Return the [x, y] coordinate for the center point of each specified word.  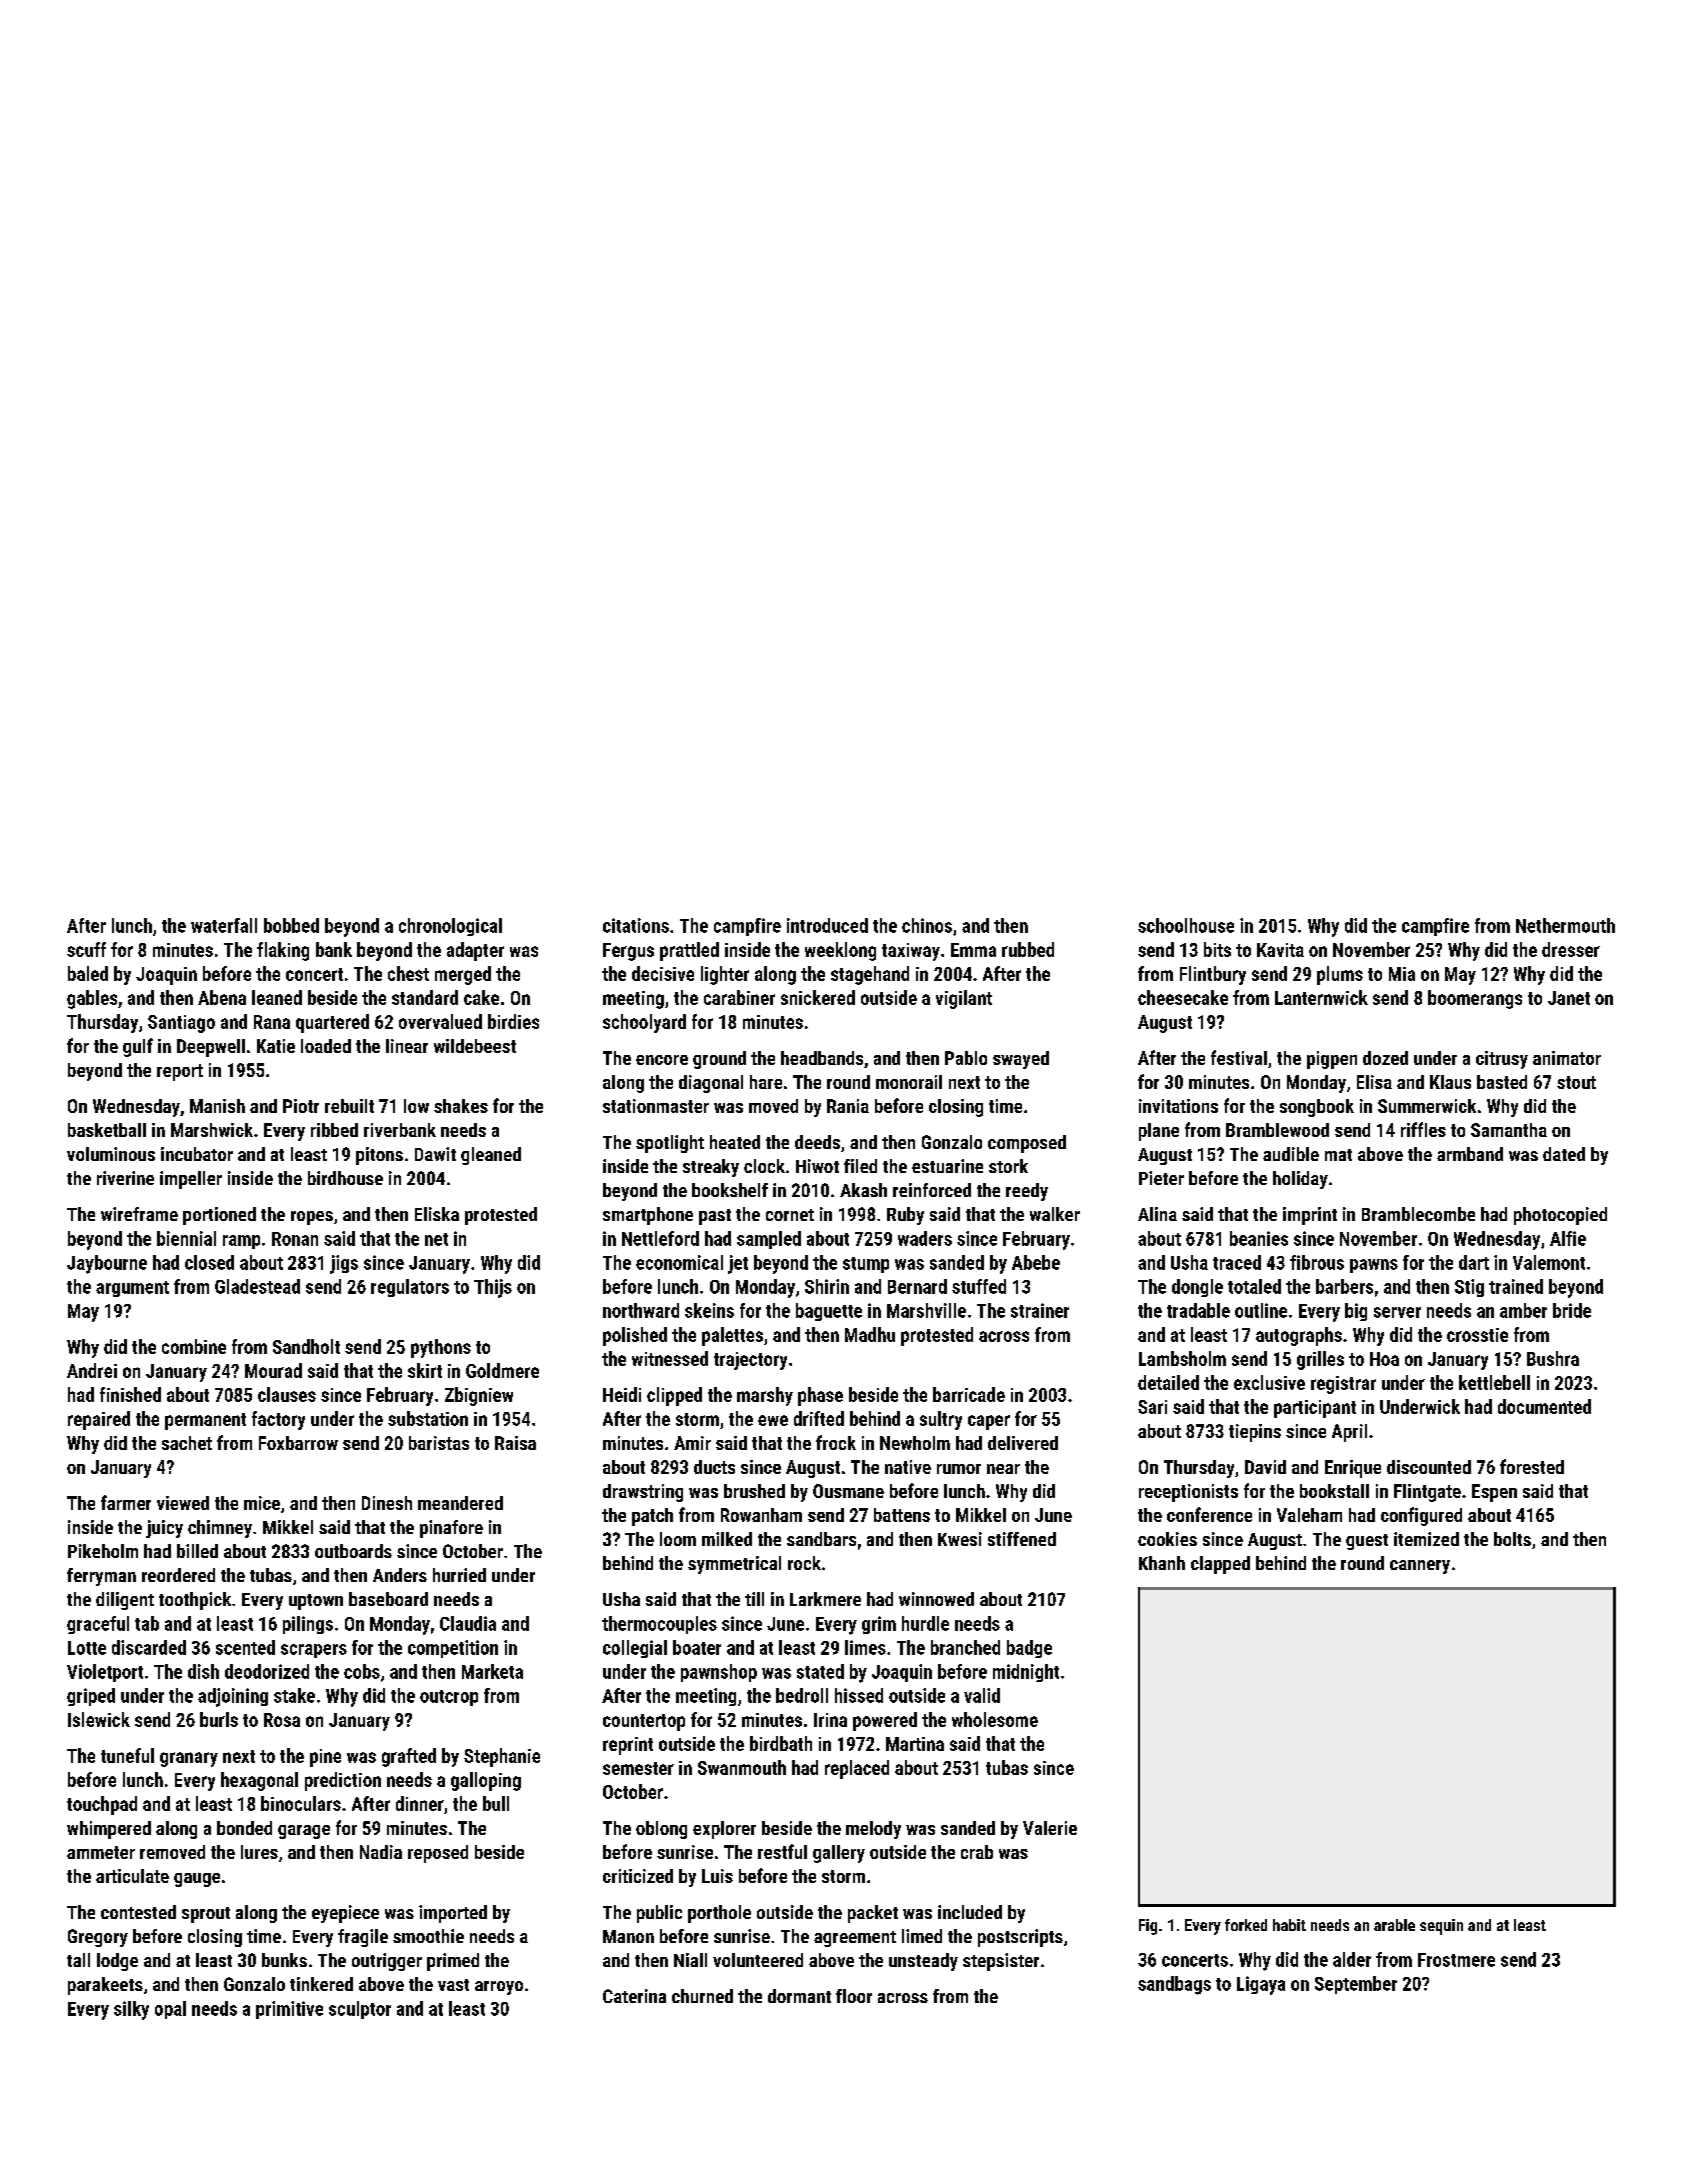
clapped [1220, 1565]
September [1356, 1985]
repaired [99, 1420]
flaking [283, 951]
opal [170, 2010]
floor [854, 1996]
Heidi [622, 1394]
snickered [818, 997]
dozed [1385, 1058]
